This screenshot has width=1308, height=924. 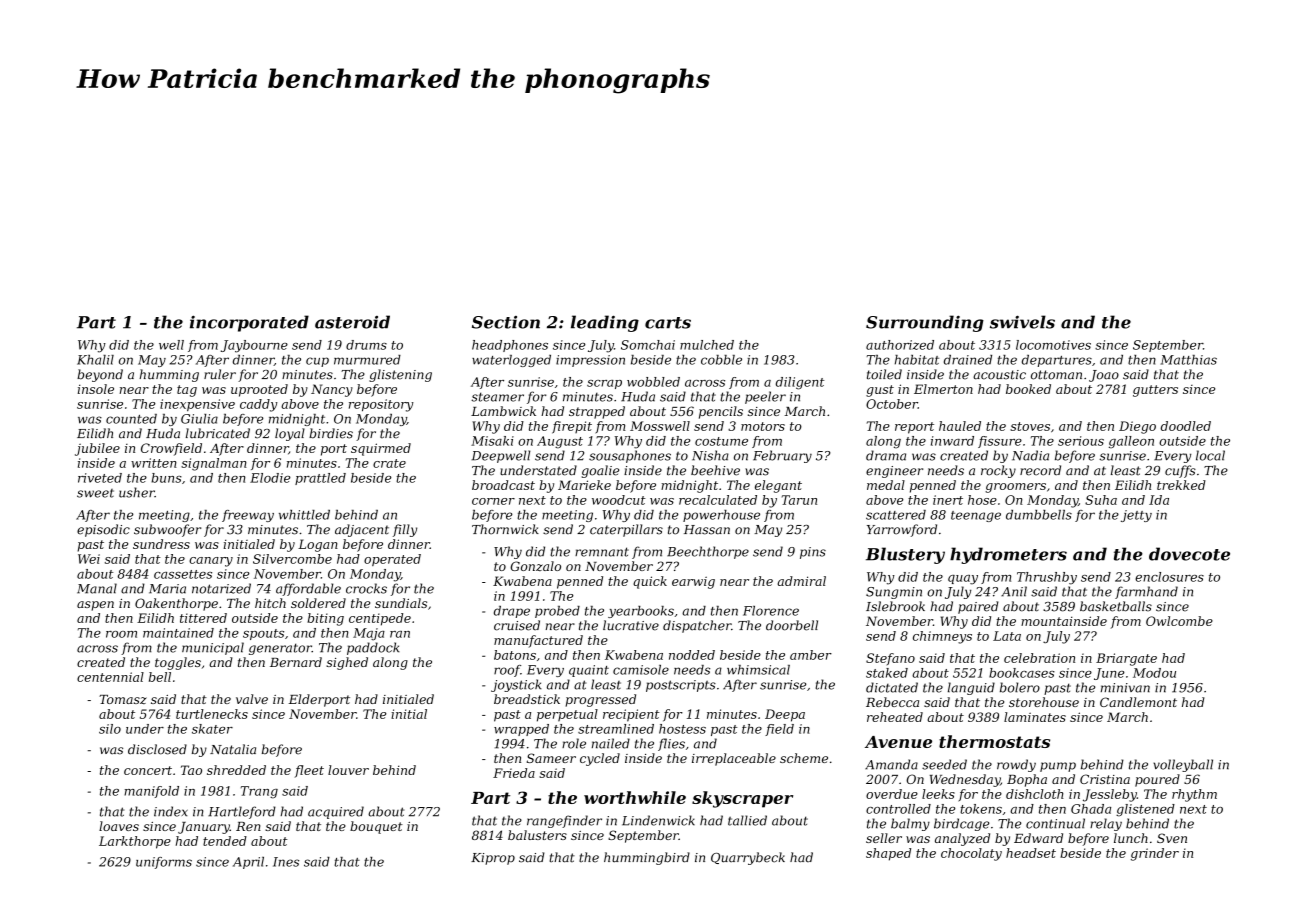 I want to click on grinder, so click(x=1155, y=854).
